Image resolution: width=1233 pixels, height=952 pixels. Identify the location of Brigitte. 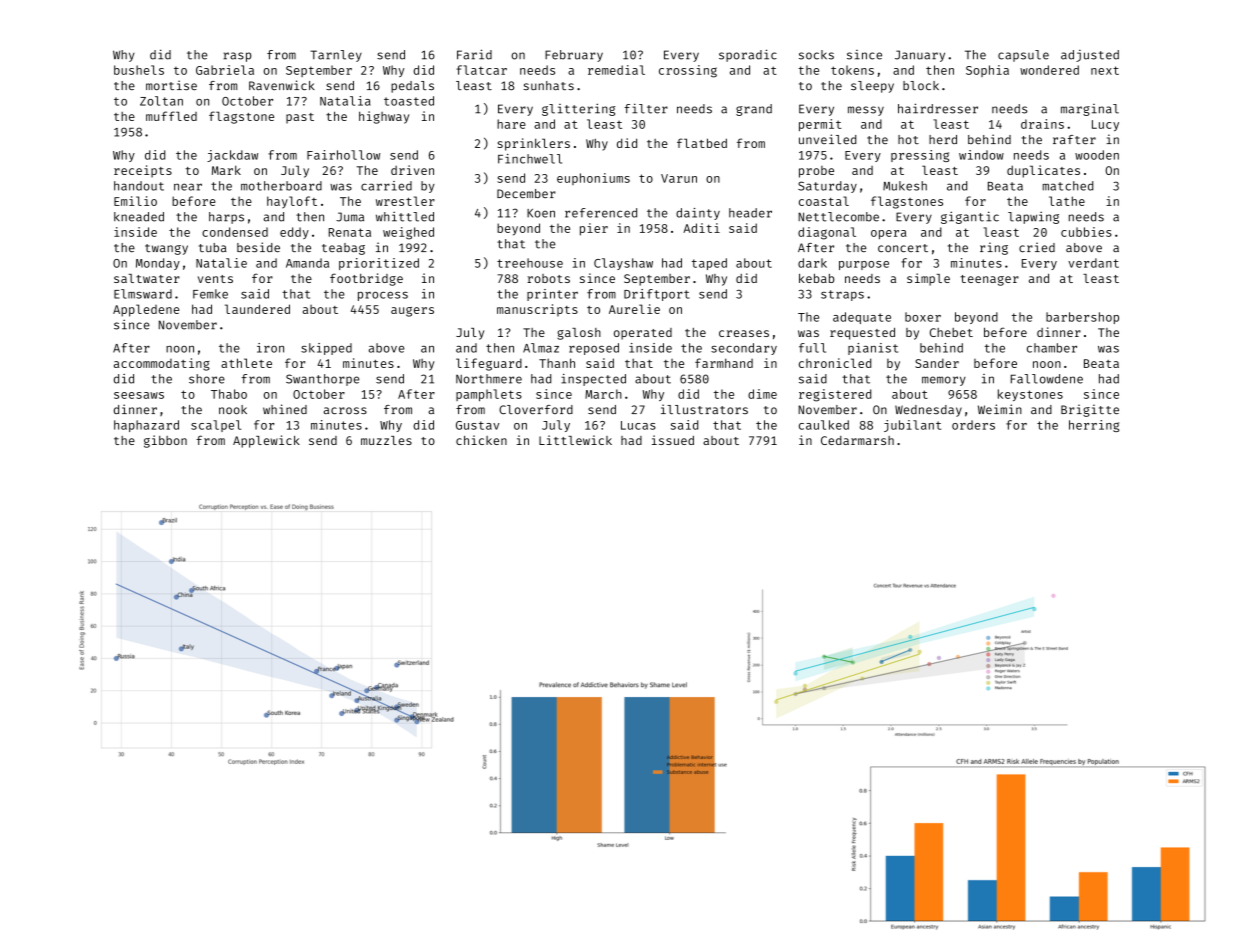
(1090, 410).
